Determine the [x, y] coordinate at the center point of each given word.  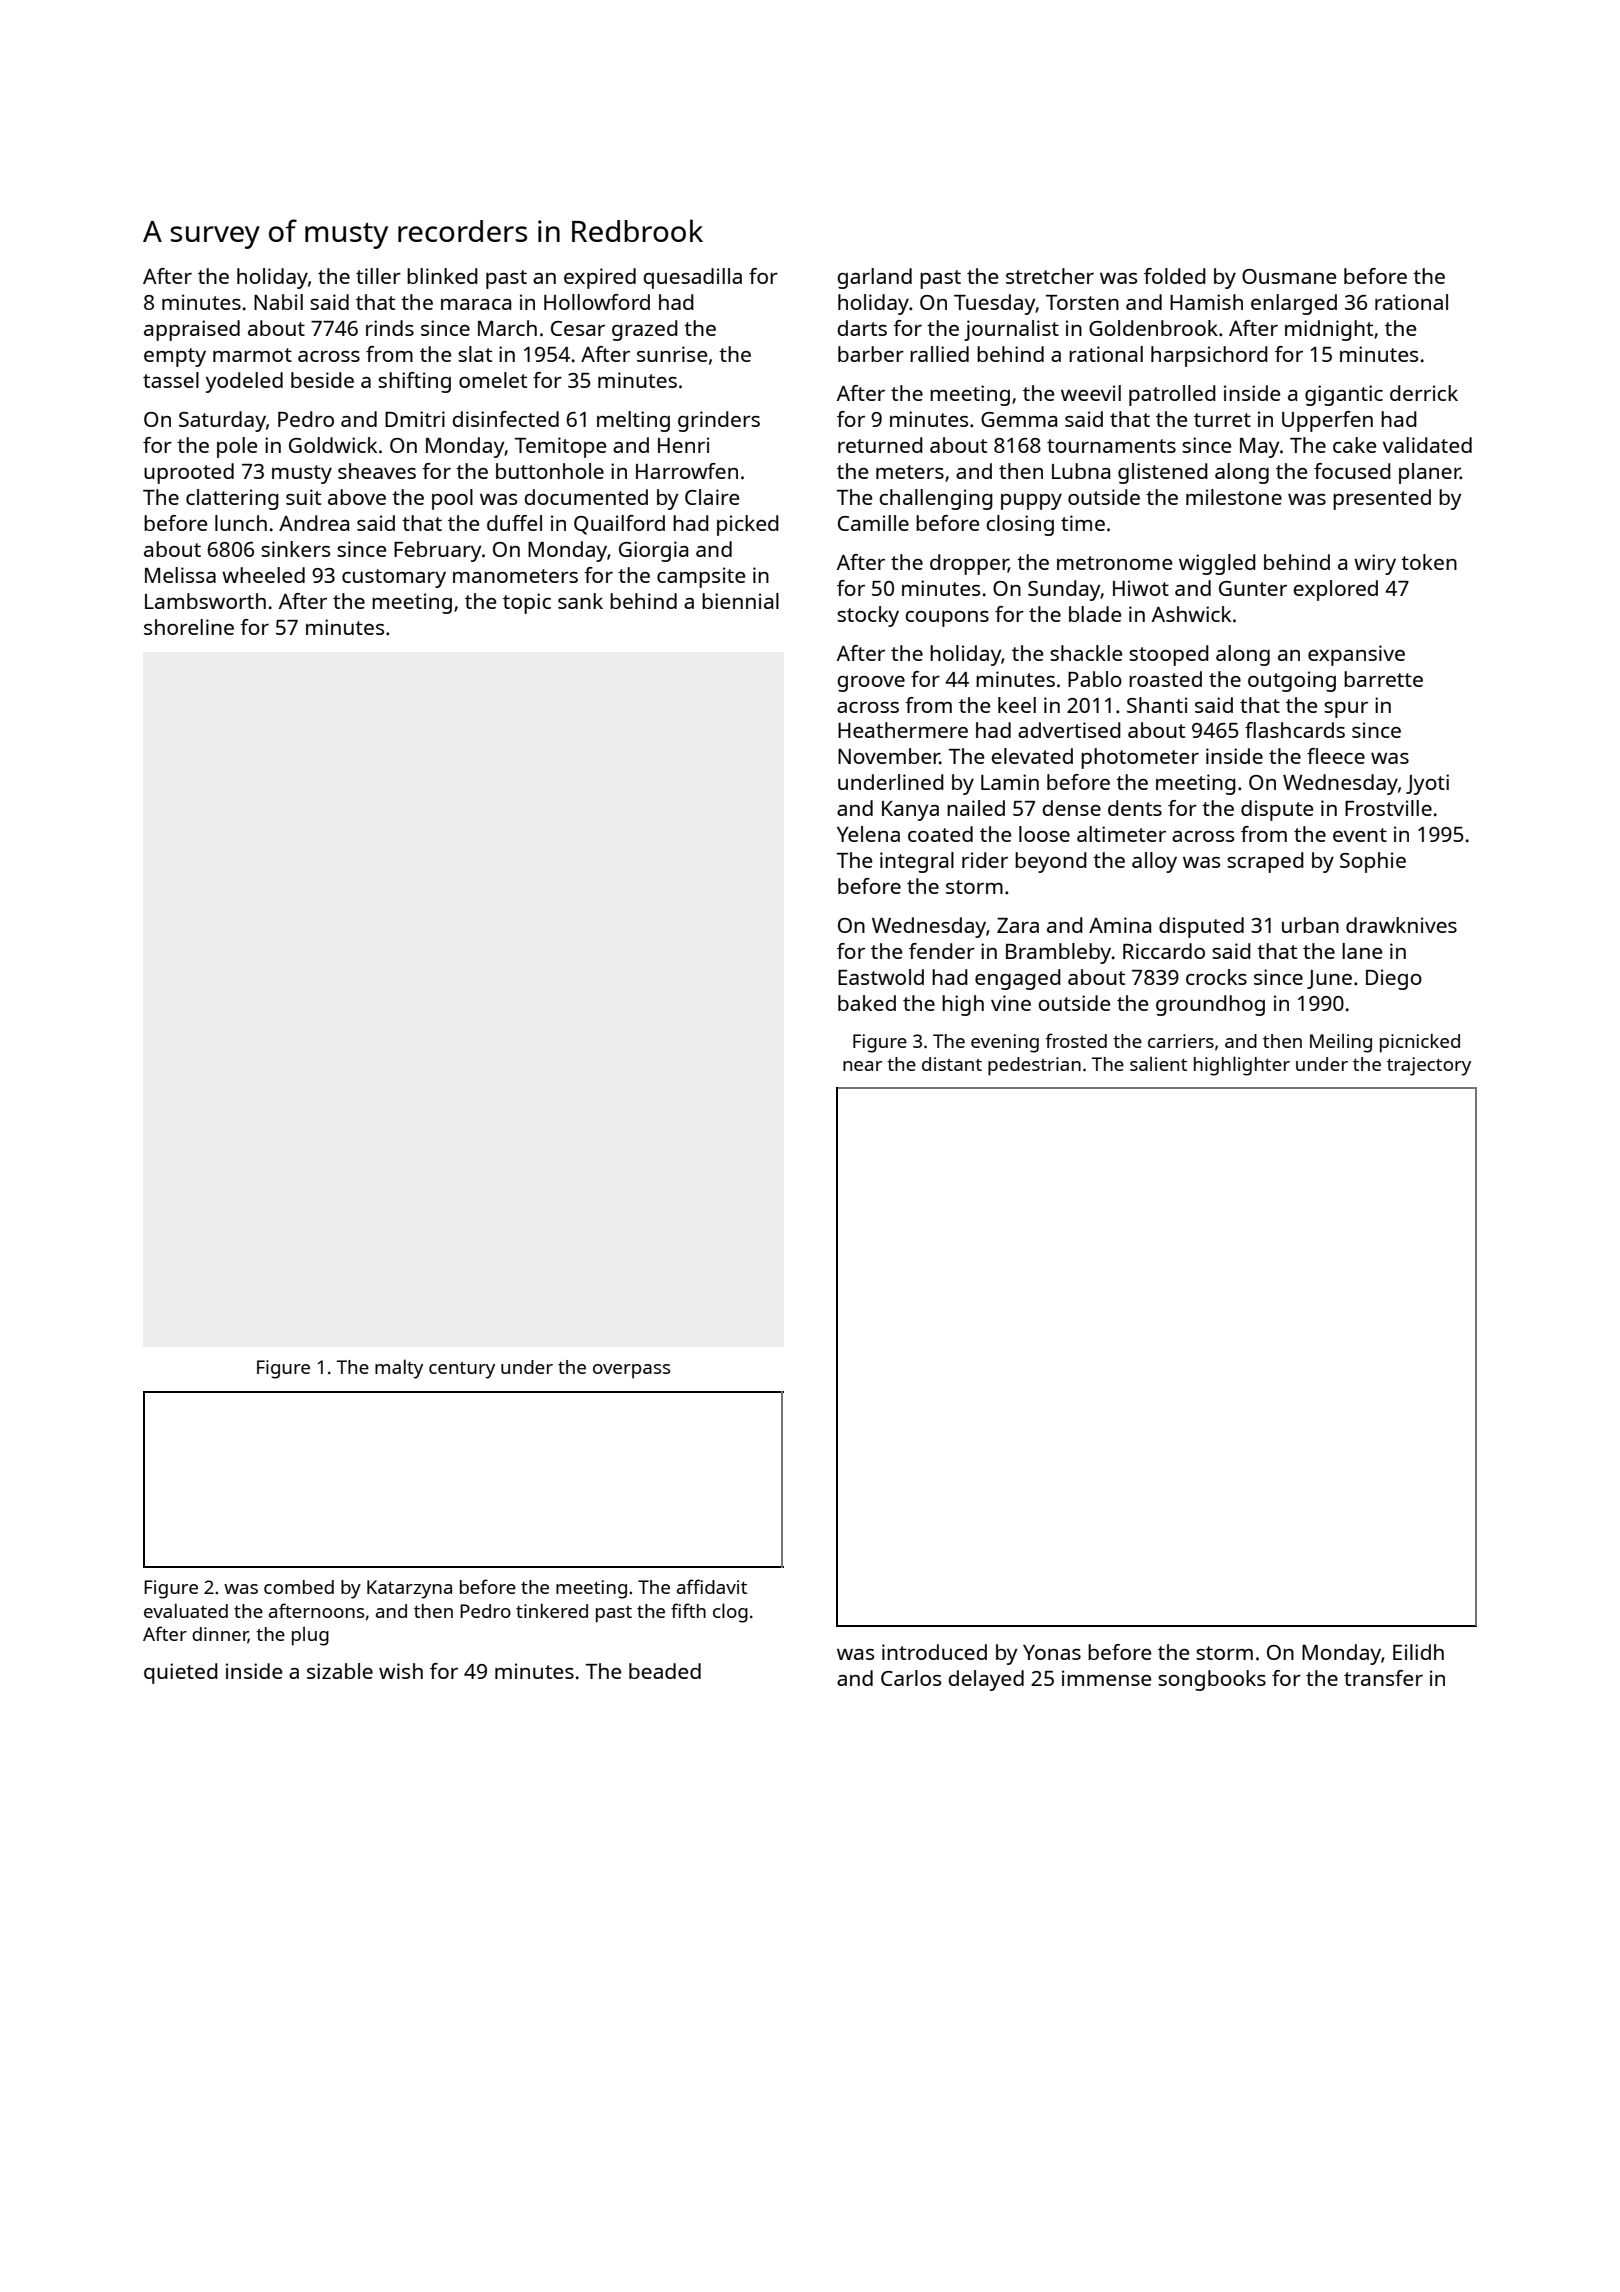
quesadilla [692, 278]
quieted [181, 1673]
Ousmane [1289, 276]
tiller [378, 276]
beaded [665, 1671]
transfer [1383, 1678]
